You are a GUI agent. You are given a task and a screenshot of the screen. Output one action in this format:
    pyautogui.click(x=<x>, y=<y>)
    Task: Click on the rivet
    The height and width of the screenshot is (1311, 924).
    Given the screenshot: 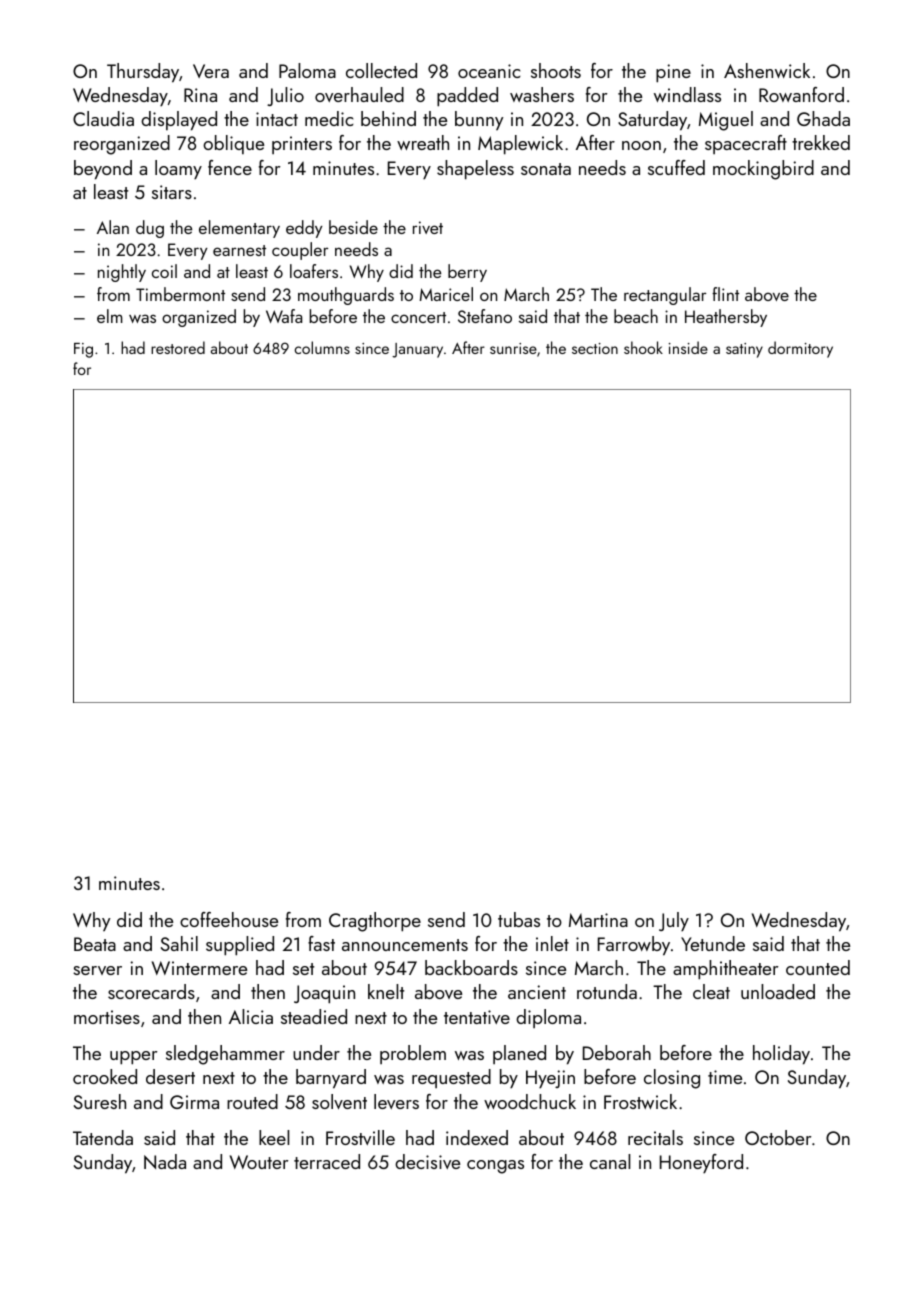 What is the action you would take?
    pyautogui.click(x=428, y=227)
